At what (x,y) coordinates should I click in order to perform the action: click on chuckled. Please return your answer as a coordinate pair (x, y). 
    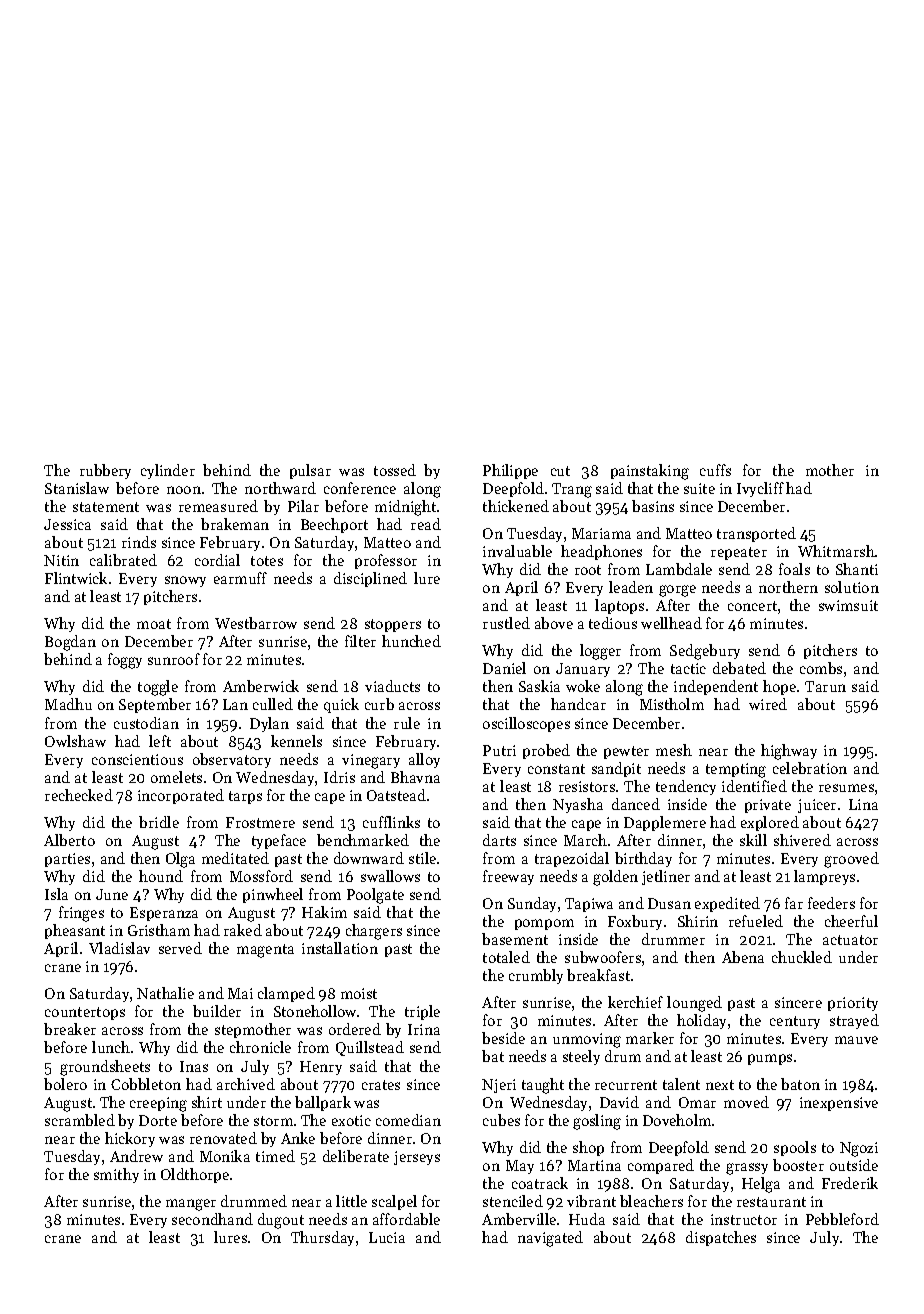
    Looking at the image, I should click on (802, 957).
